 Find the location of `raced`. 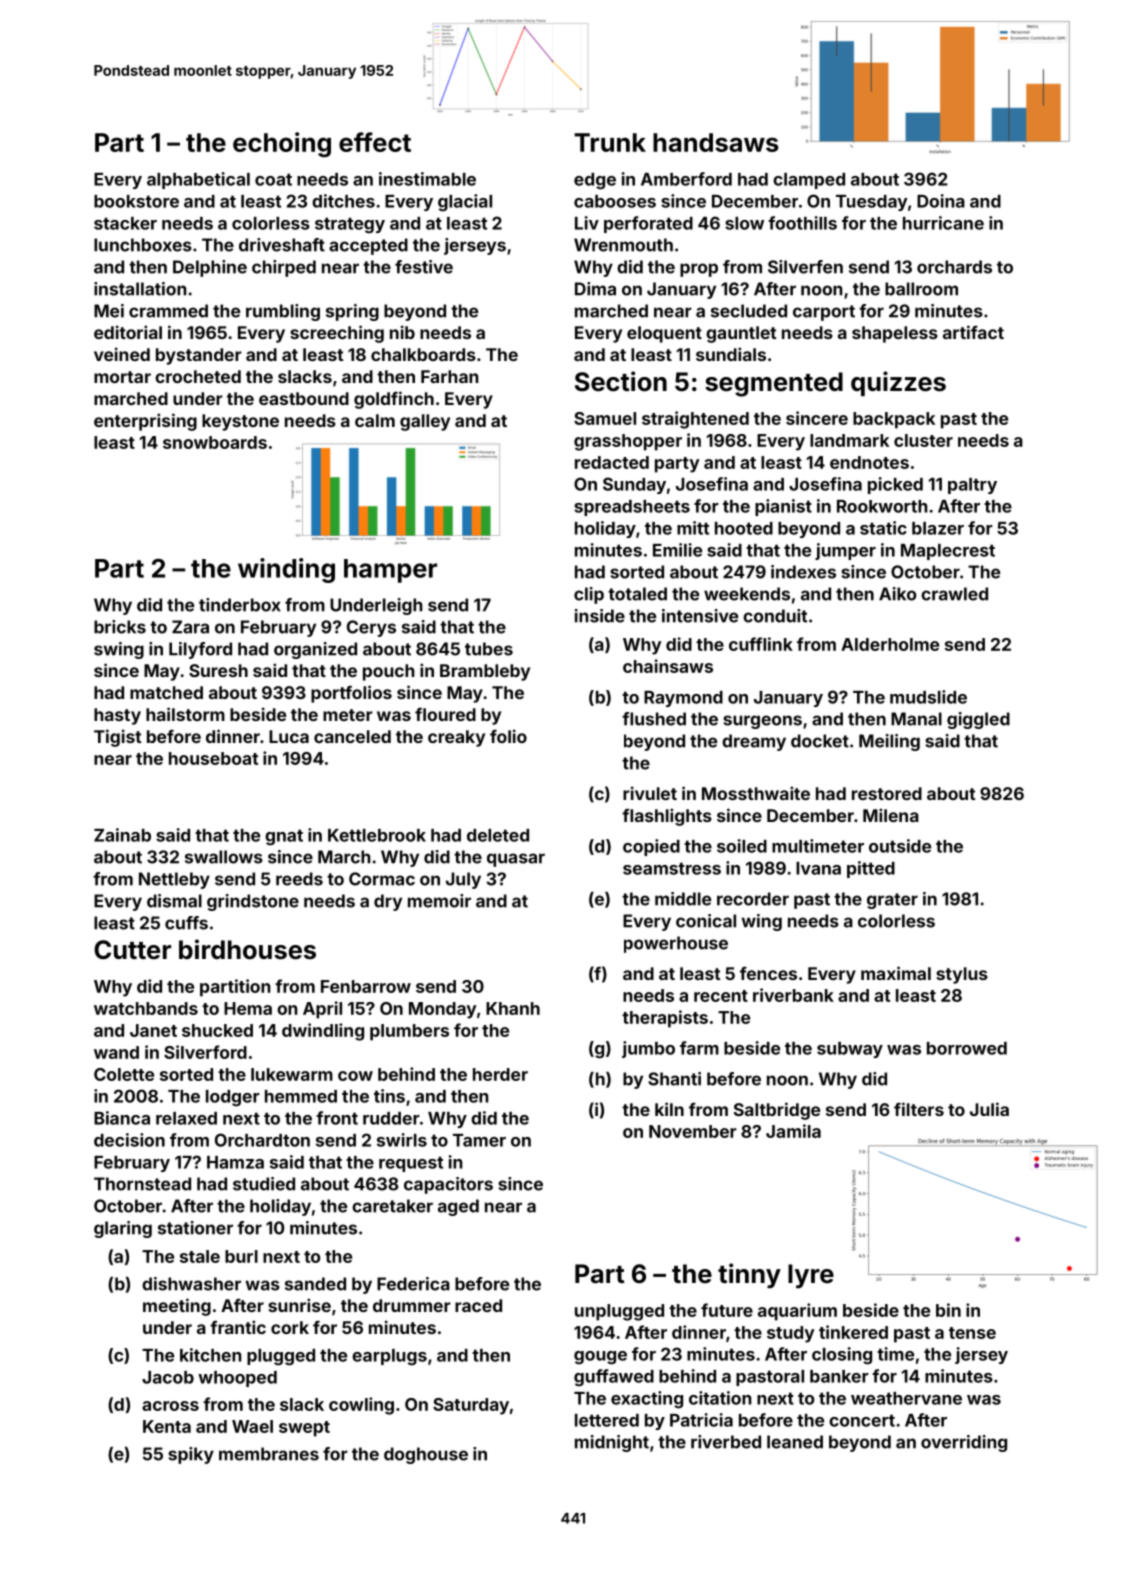

raced is located at coordinates (478, 1305).
